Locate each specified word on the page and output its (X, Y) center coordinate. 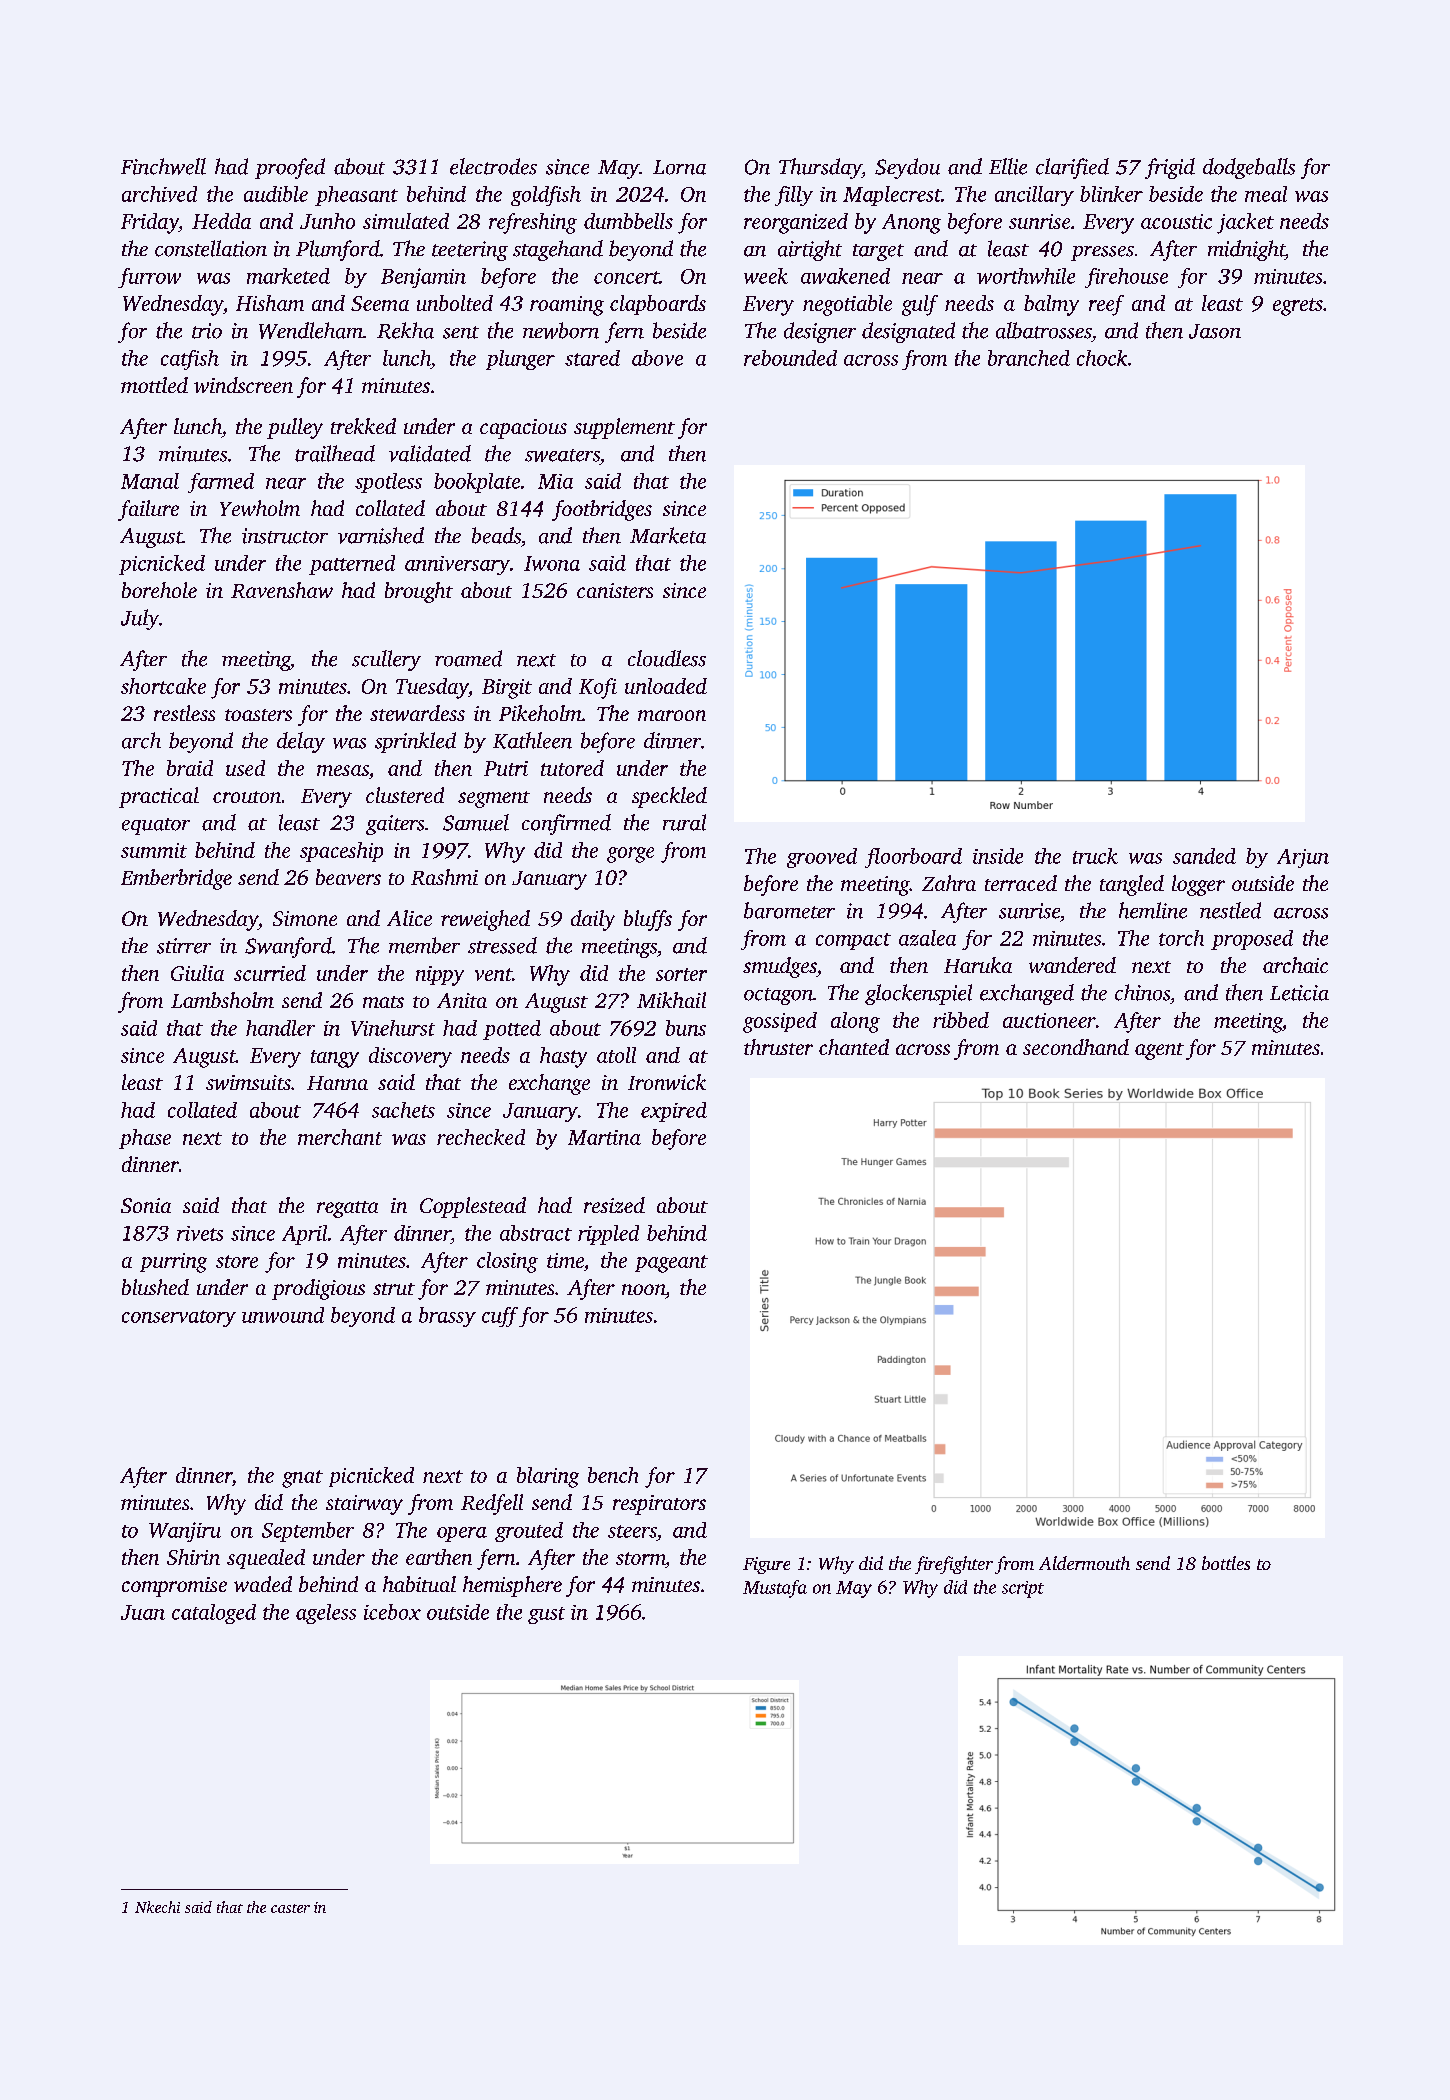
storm (640, 1558)
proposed (1252, 940)
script (1023, 1589)
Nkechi (157, 1907)
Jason (1215, 331)
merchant (340, 1137)
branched (1029, 358)
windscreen (243, 385)
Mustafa (775, 1589)
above (657, 358)
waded (263, 1584)
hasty (563, 1057)
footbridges (602, 510)
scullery (386, 660)
